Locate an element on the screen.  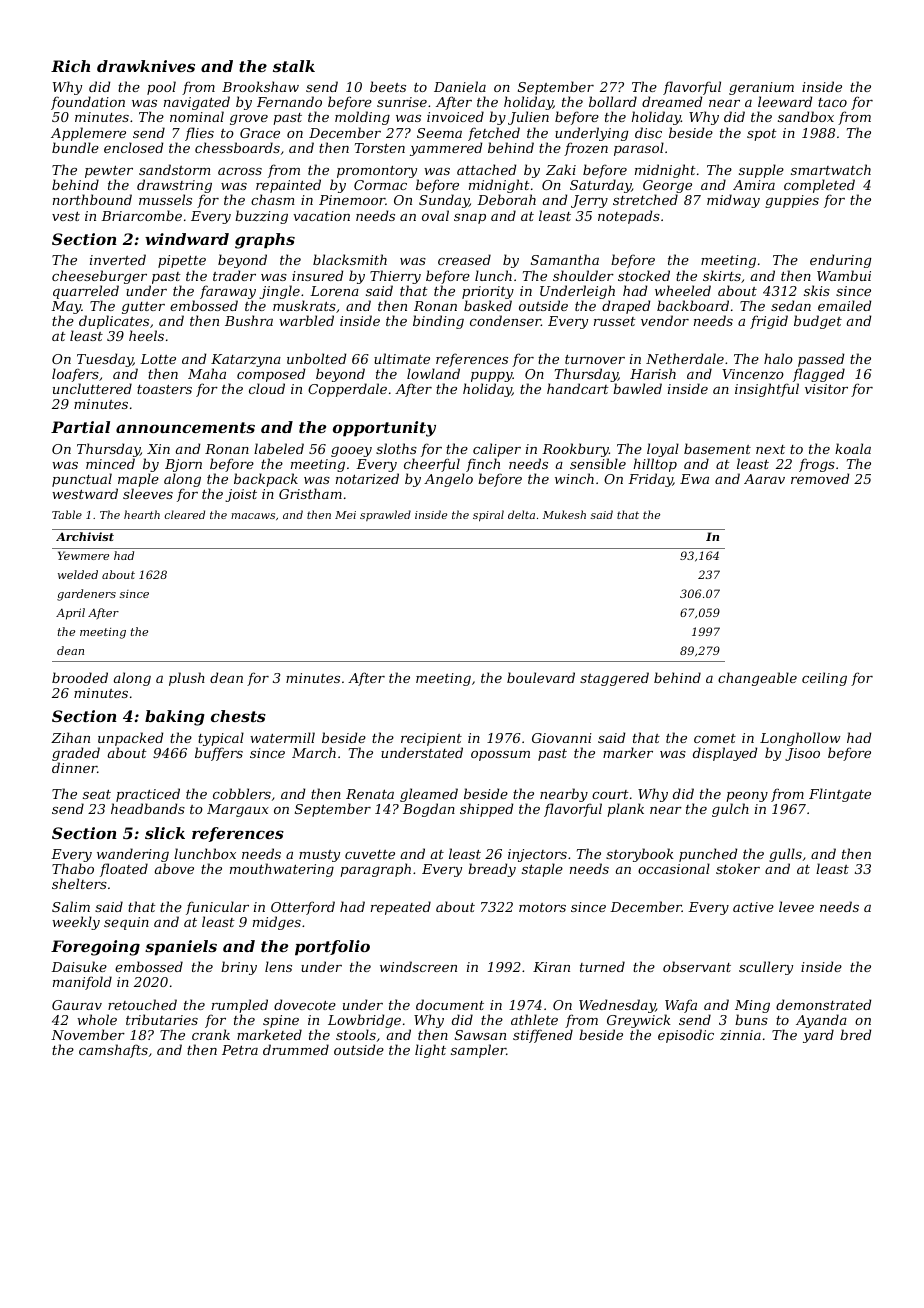
Petra is located at coordinates (240, 1050).
